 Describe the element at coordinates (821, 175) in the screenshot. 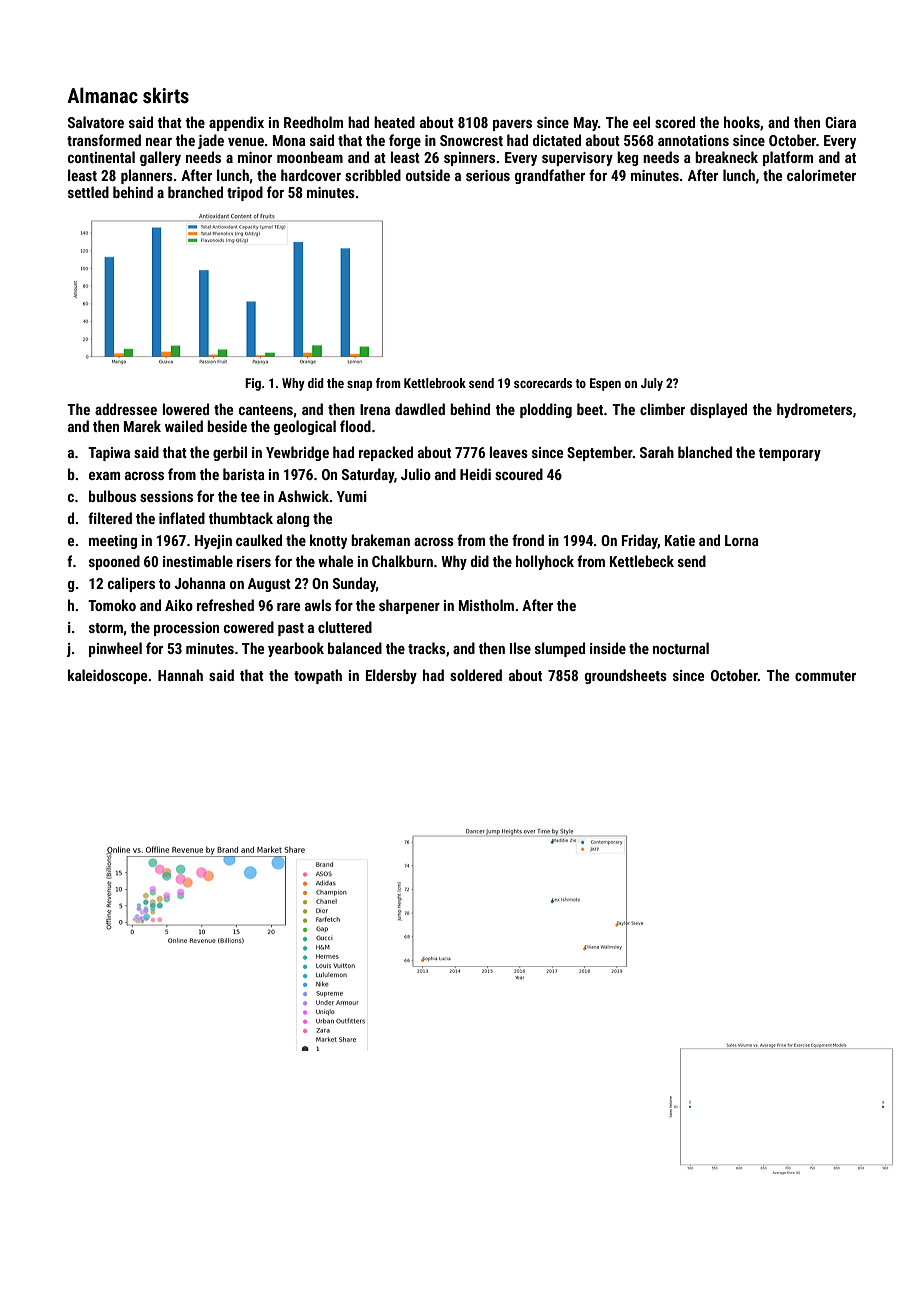

I see `calorimeter` at that location.
